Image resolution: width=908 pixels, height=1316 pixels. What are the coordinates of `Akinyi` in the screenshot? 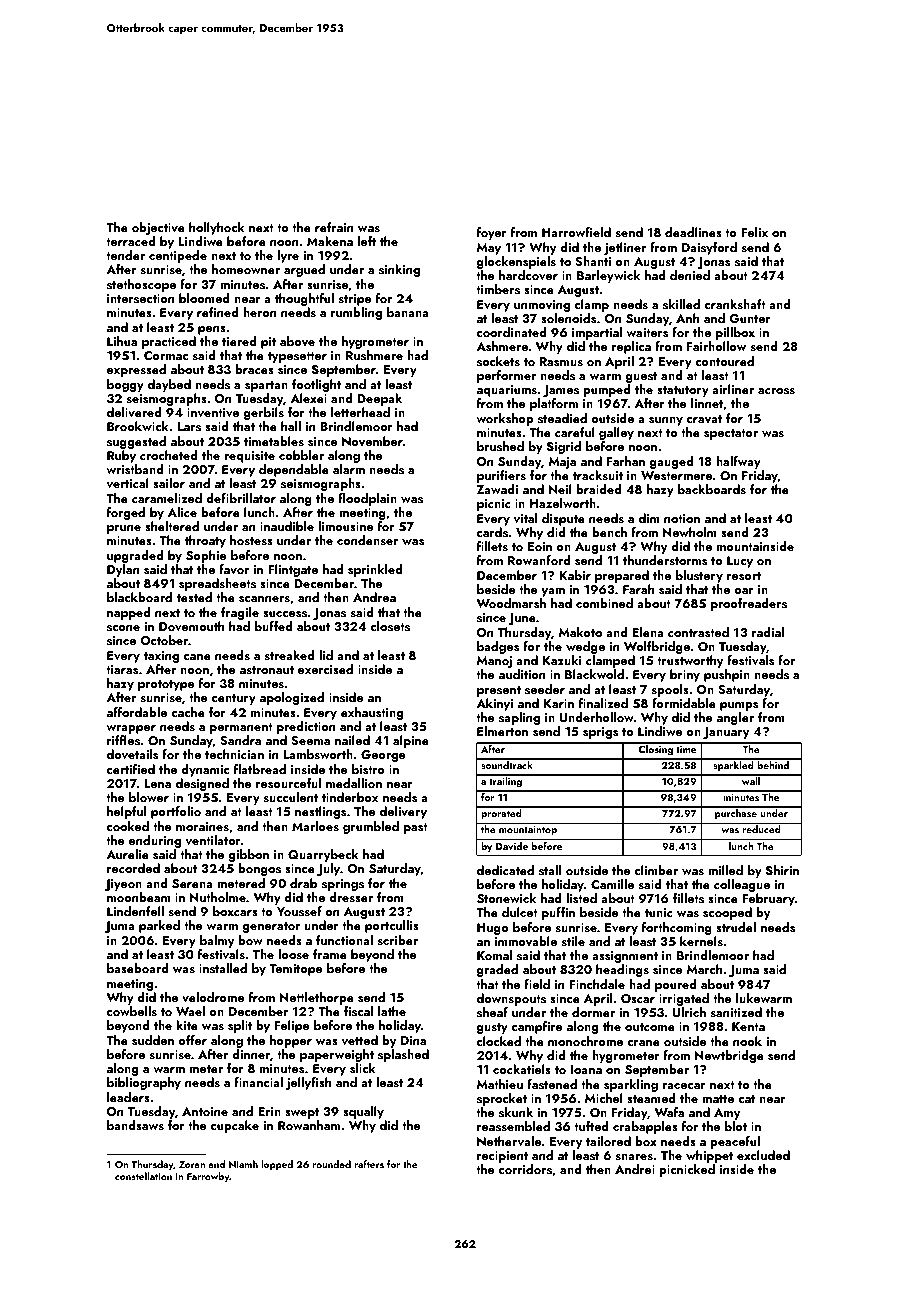 It's located at (494, 704).
